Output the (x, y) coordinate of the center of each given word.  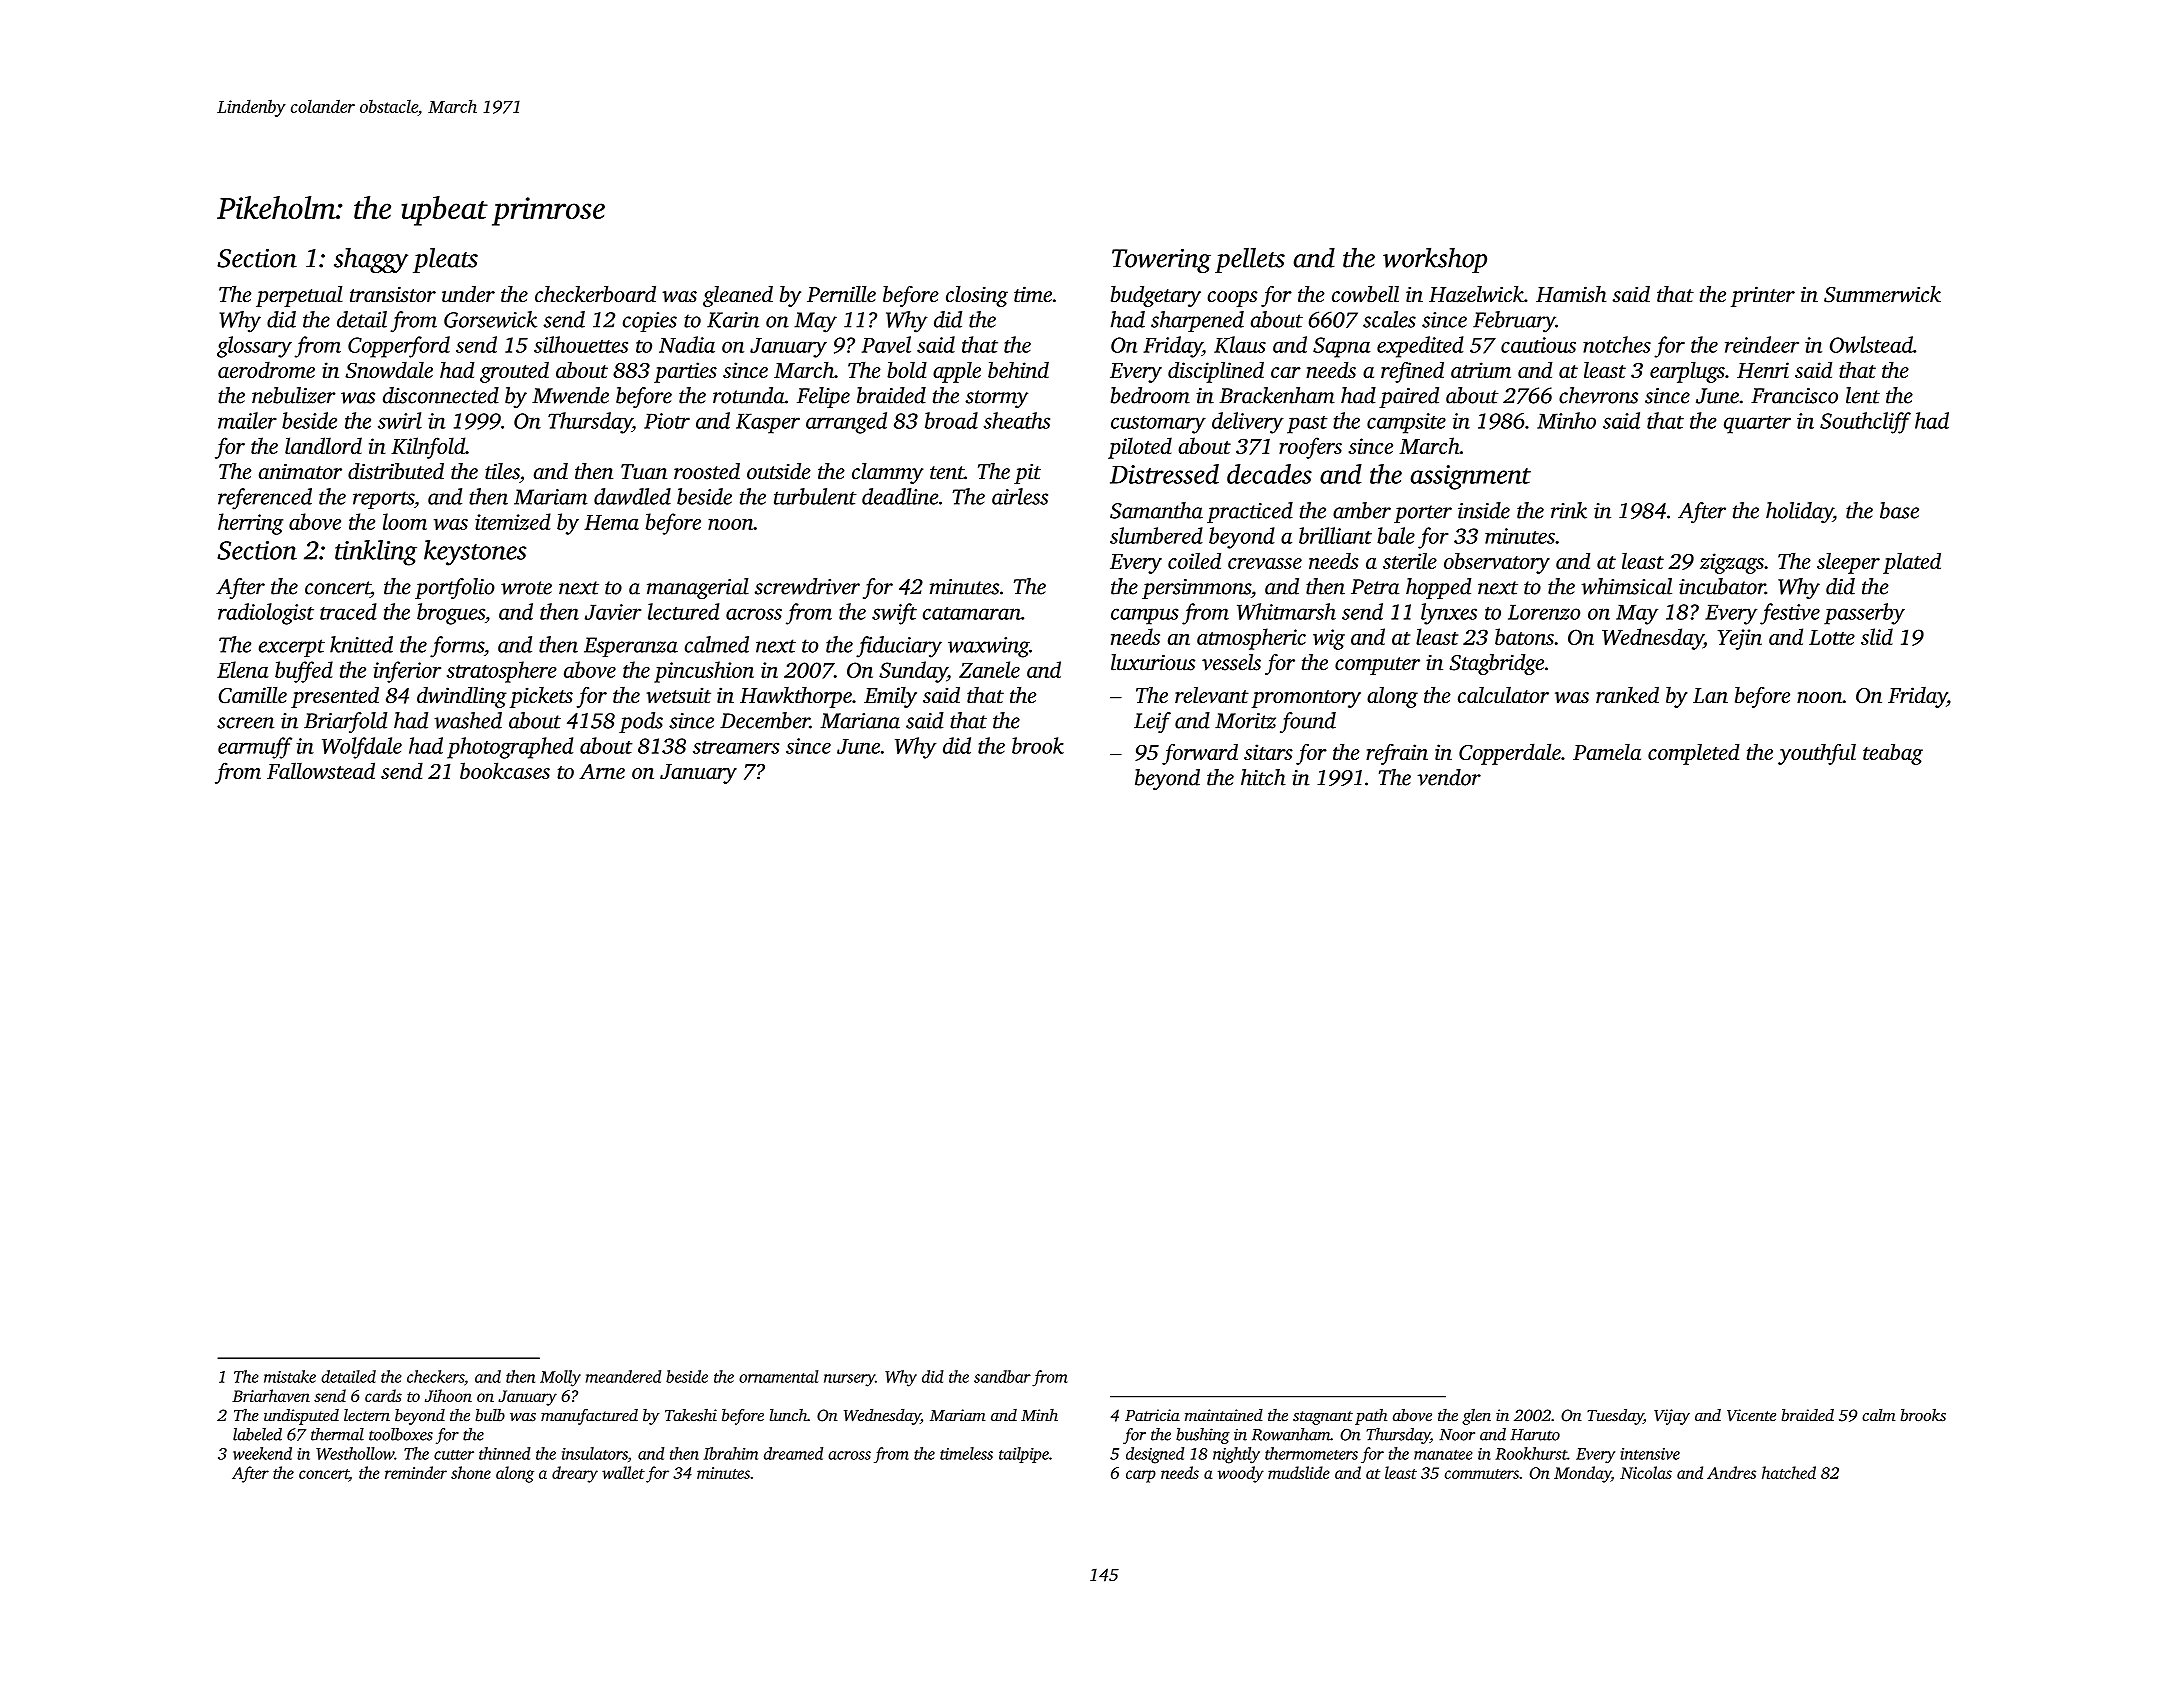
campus (1145, 616)
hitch (1263, 777)
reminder (416, 1472)
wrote (526, 588)
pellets (1250, 260)
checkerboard (595, 294)
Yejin (1740, 639)
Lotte (1832, 637)
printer (1763, 296)
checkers (435, 1376)
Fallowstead (321, 770)
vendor (1449, 777)
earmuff (255, 748)
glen (1476, 1417)
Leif (1152, 722)
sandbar (1002, 1376)
